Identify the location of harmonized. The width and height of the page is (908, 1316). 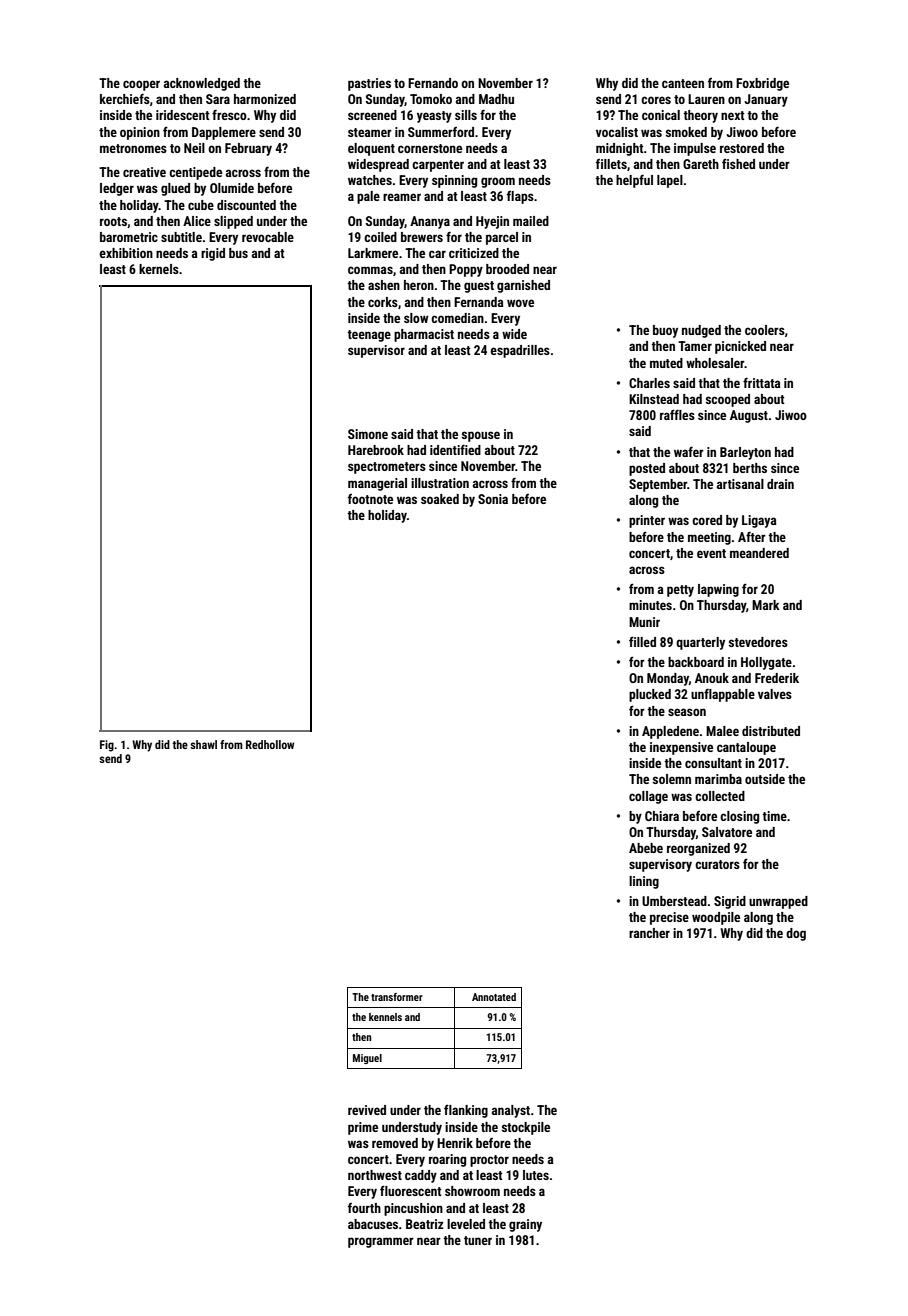
(265, 99).
